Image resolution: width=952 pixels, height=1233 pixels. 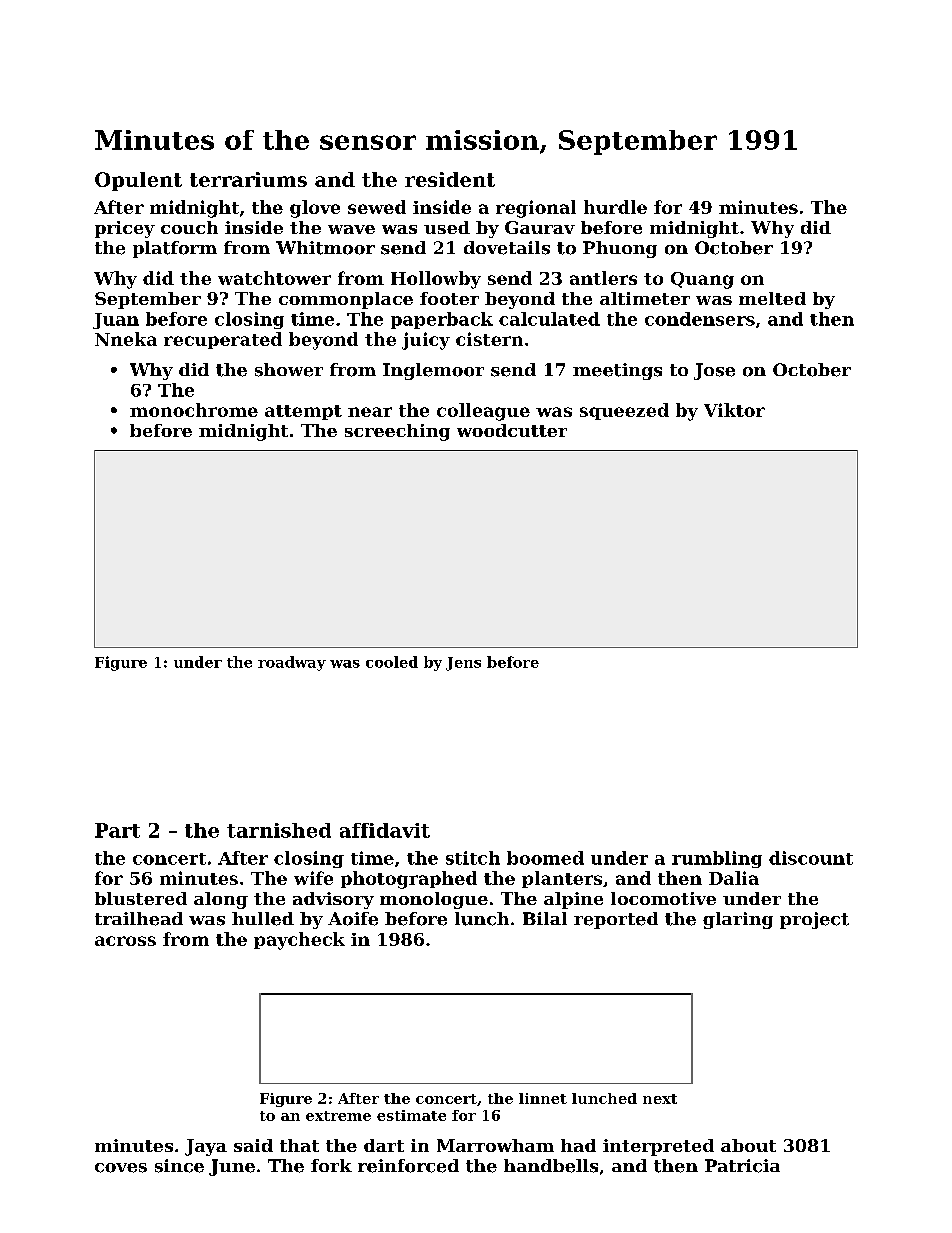 I want to click on near, so click(x=370, y=412).
